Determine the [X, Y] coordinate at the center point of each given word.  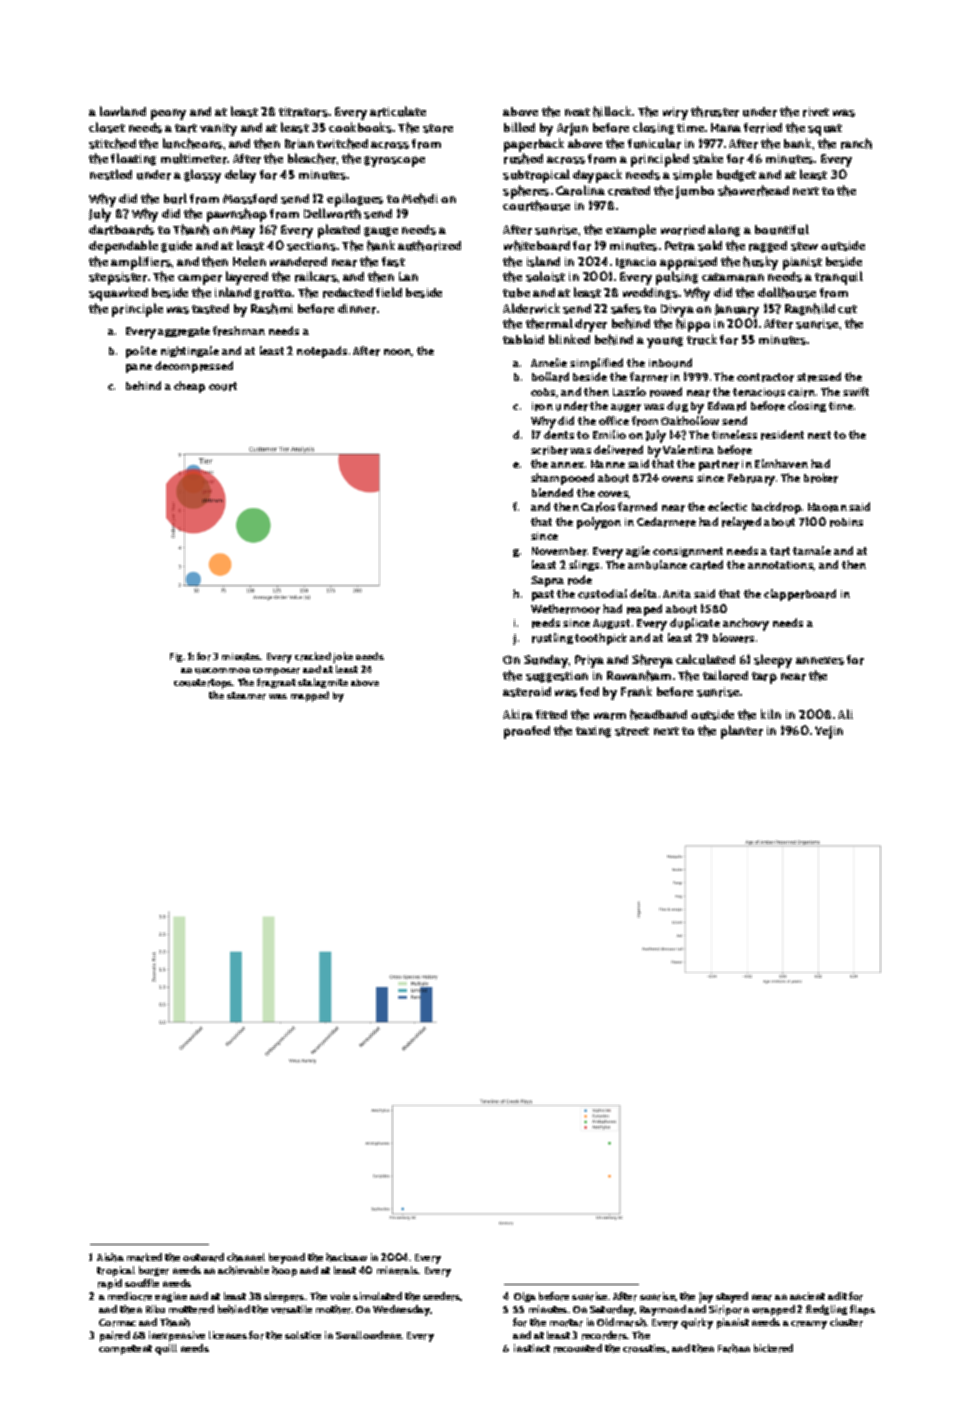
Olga [525, 1297]
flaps [862, 1310]
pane [139, 368]
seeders [442, 1296]
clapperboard [800, 595]
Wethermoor [565, 609]
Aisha [110, 1257]
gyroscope [394, 161]
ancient [807, 1296]
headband [658, 714]
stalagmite [323, 683]
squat [825, 130]
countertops [203, 684]
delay [240, 176]
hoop [284, 1271]
